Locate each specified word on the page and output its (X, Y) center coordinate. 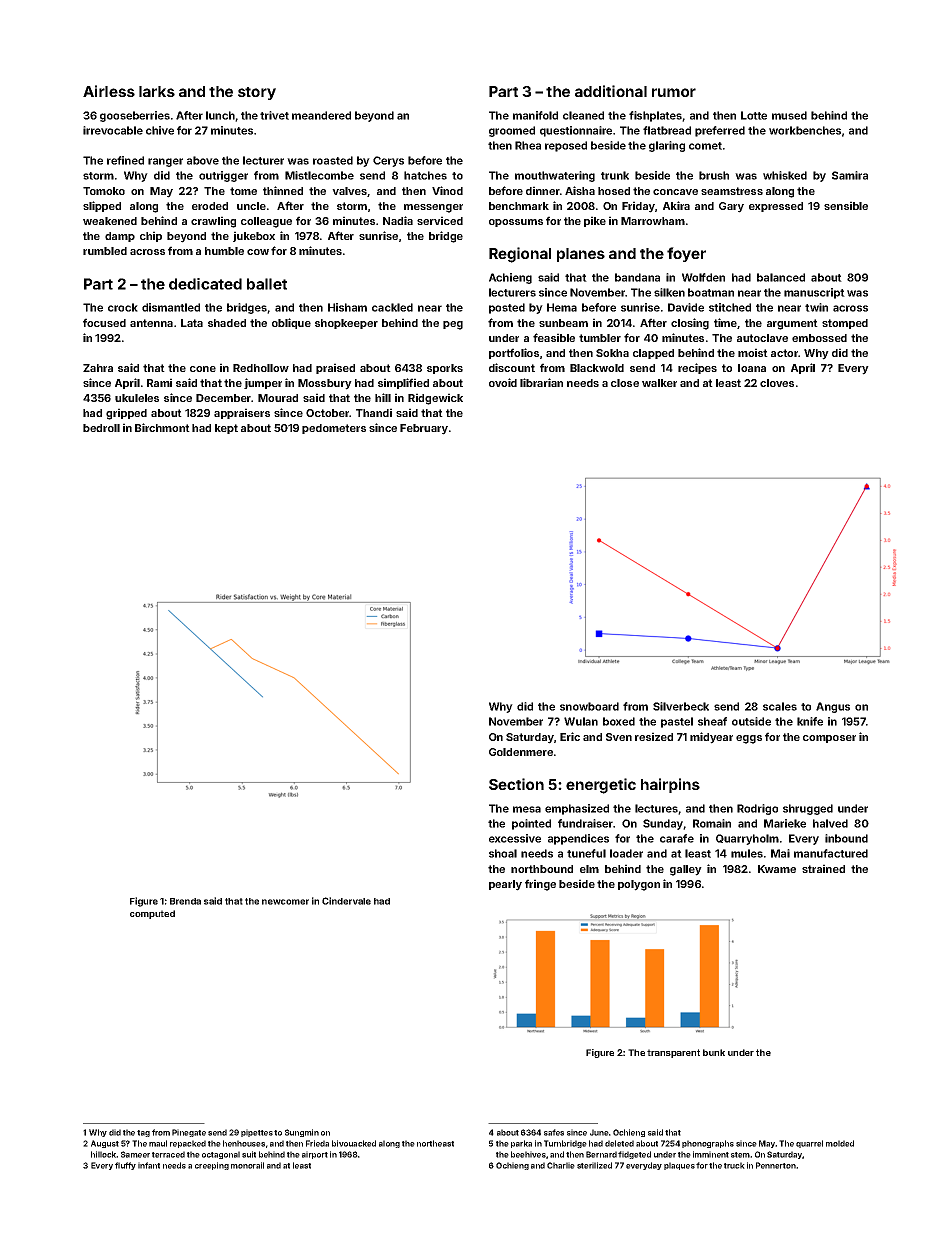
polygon (639, 885)
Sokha (612, 353)
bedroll (101, 428)
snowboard (589, 706)
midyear (711, 738)
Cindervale (346, 901)
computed (152, 914)
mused (789, 115)
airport (315, 1155)
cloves (777, 383)
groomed (512, 131)
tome (243, 191)
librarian (541, 382)
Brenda (185, 901)
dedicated (205, 284)
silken (669, 292)
